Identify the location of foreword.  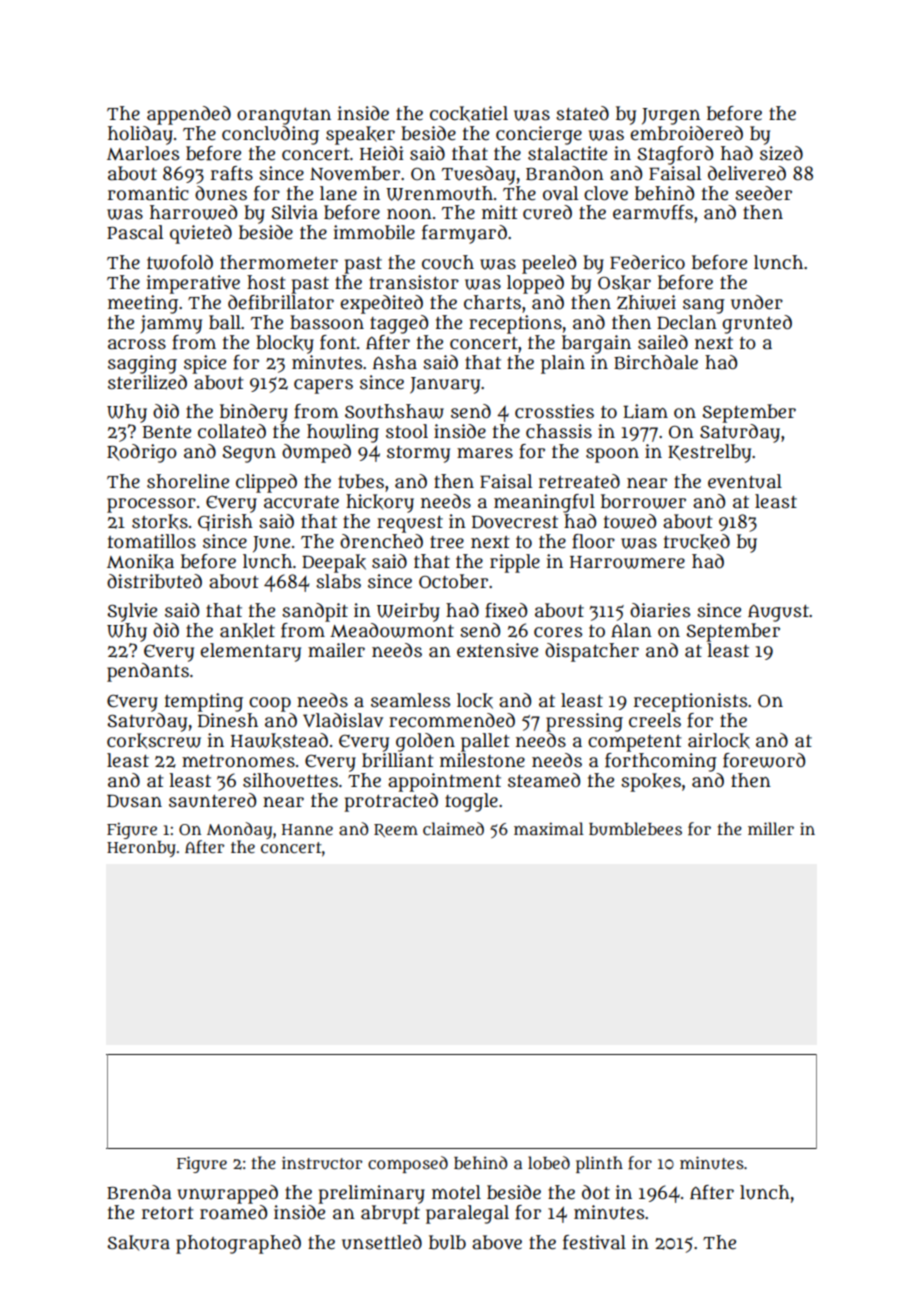
(764, 760).
